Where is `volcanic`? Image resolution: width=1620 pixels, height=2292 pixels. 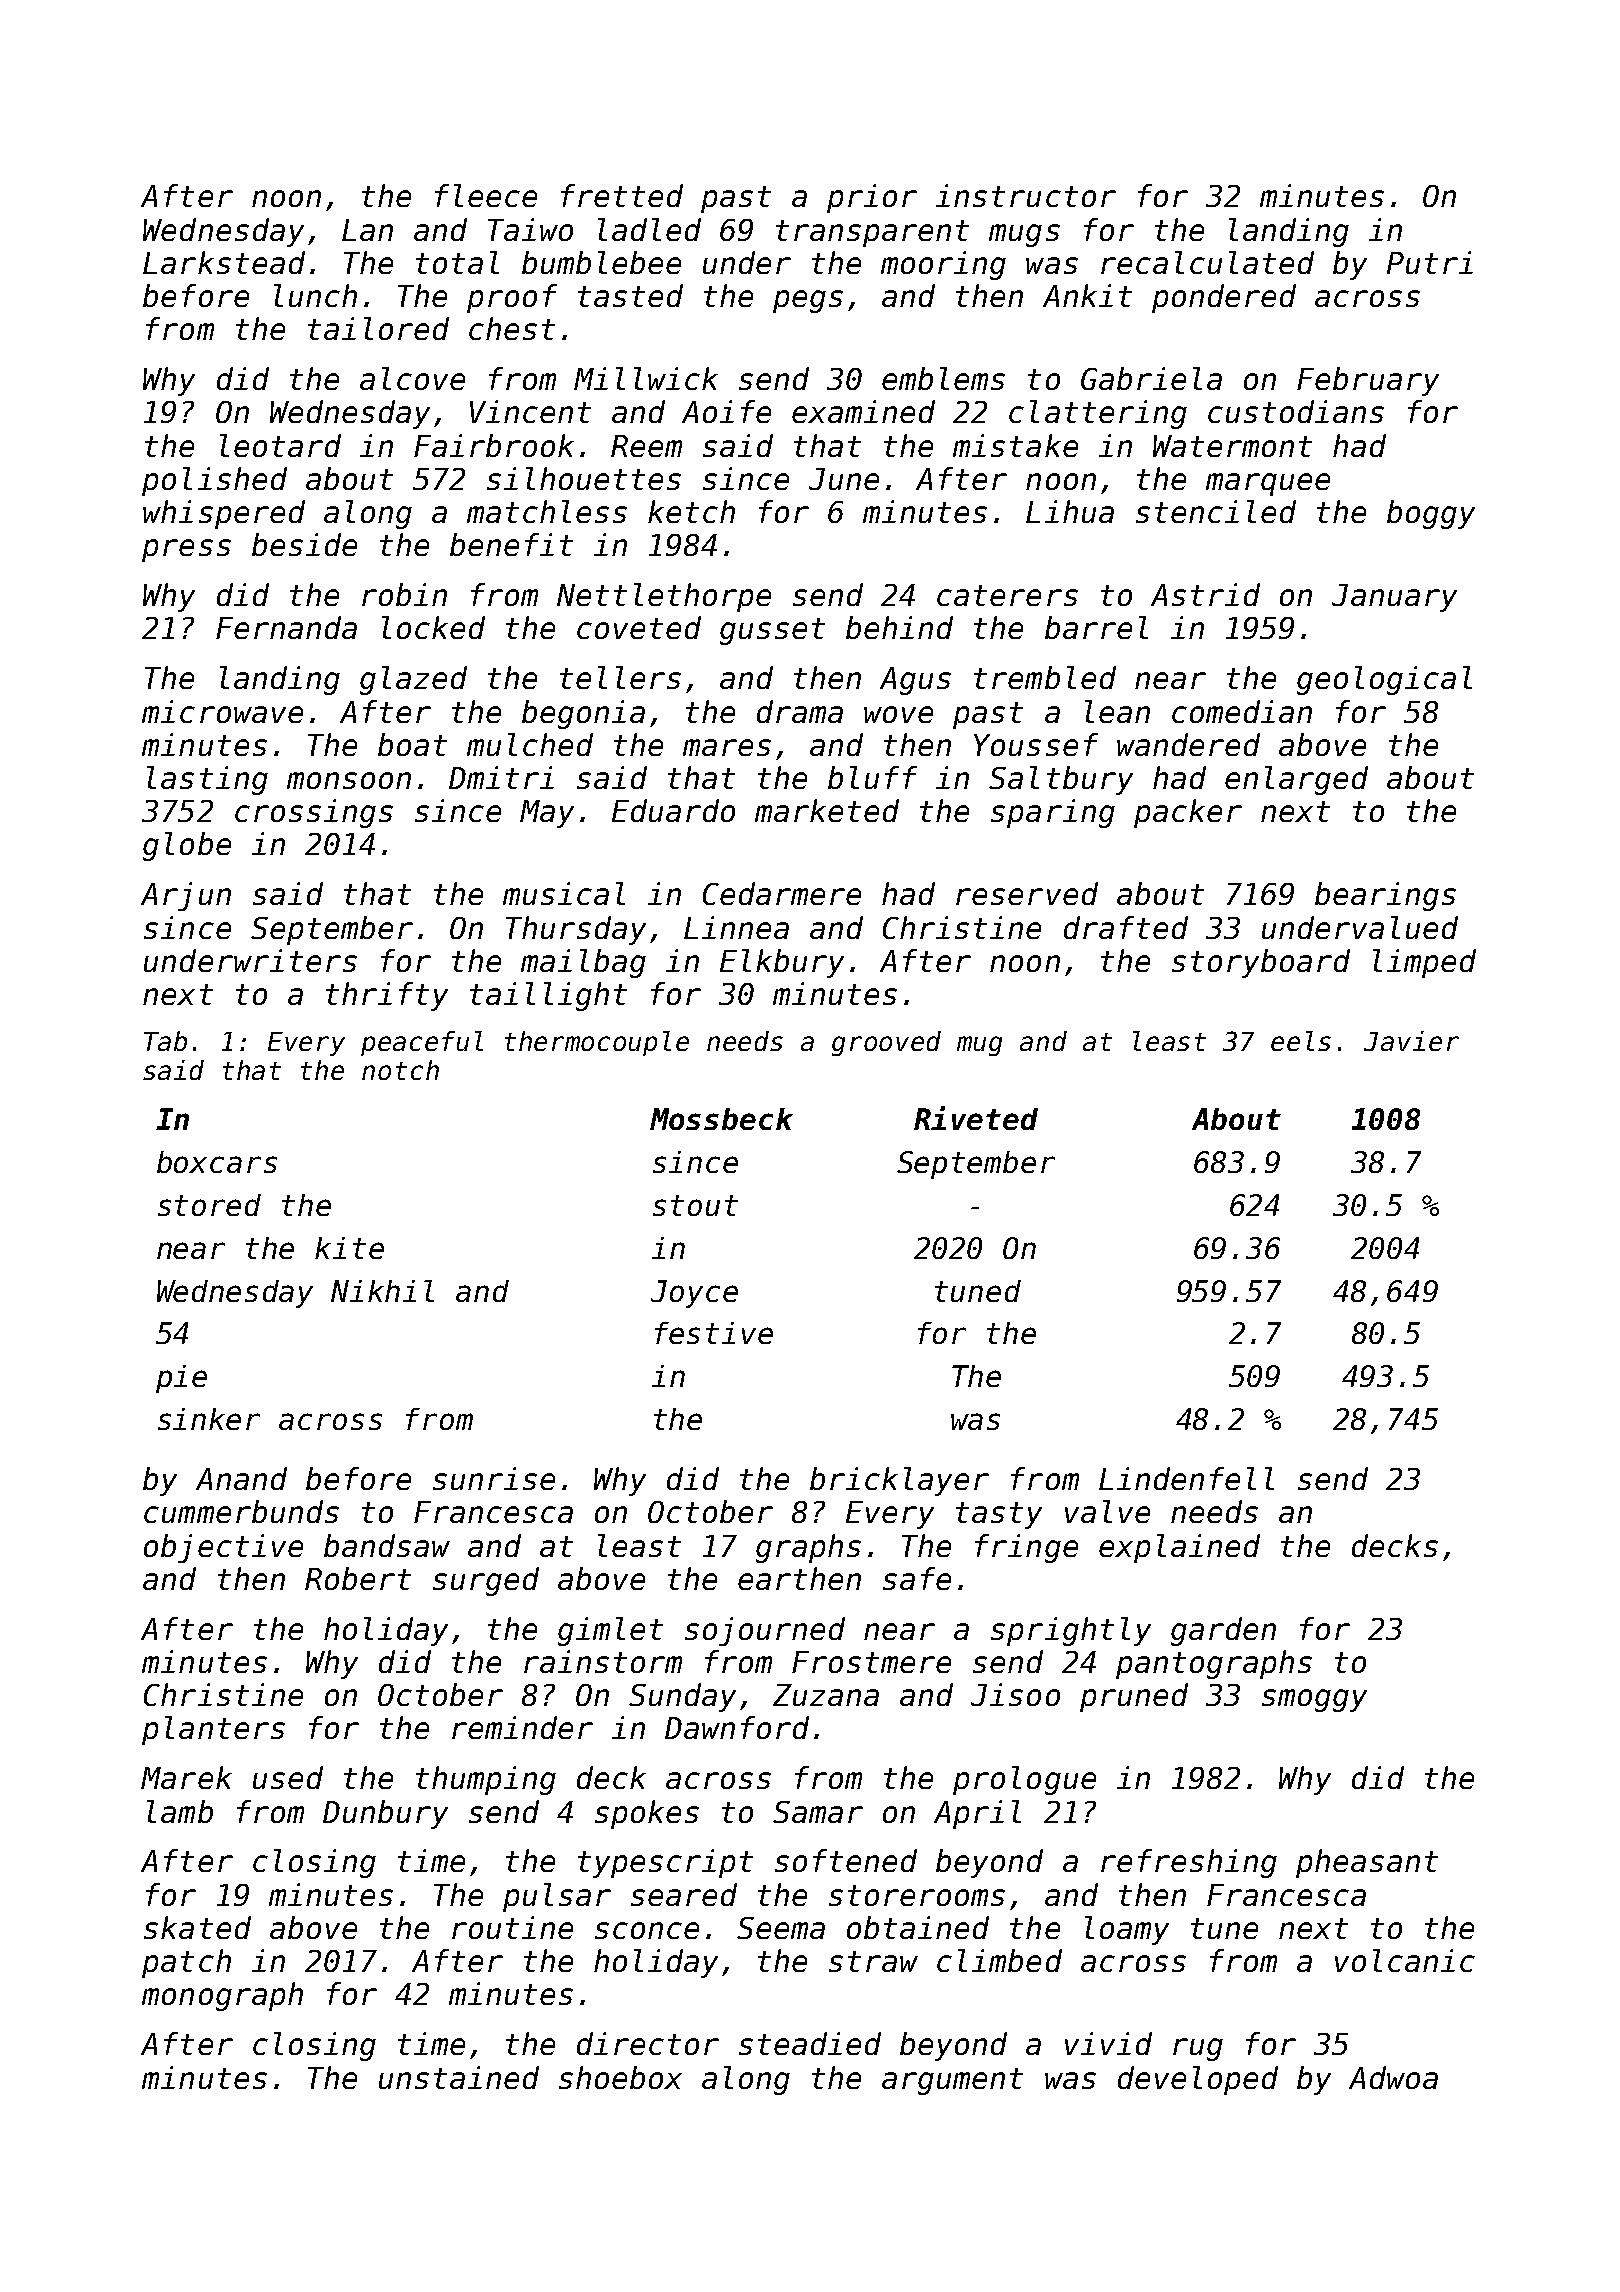
volcanic is located at coordinates (1405, 1960).
